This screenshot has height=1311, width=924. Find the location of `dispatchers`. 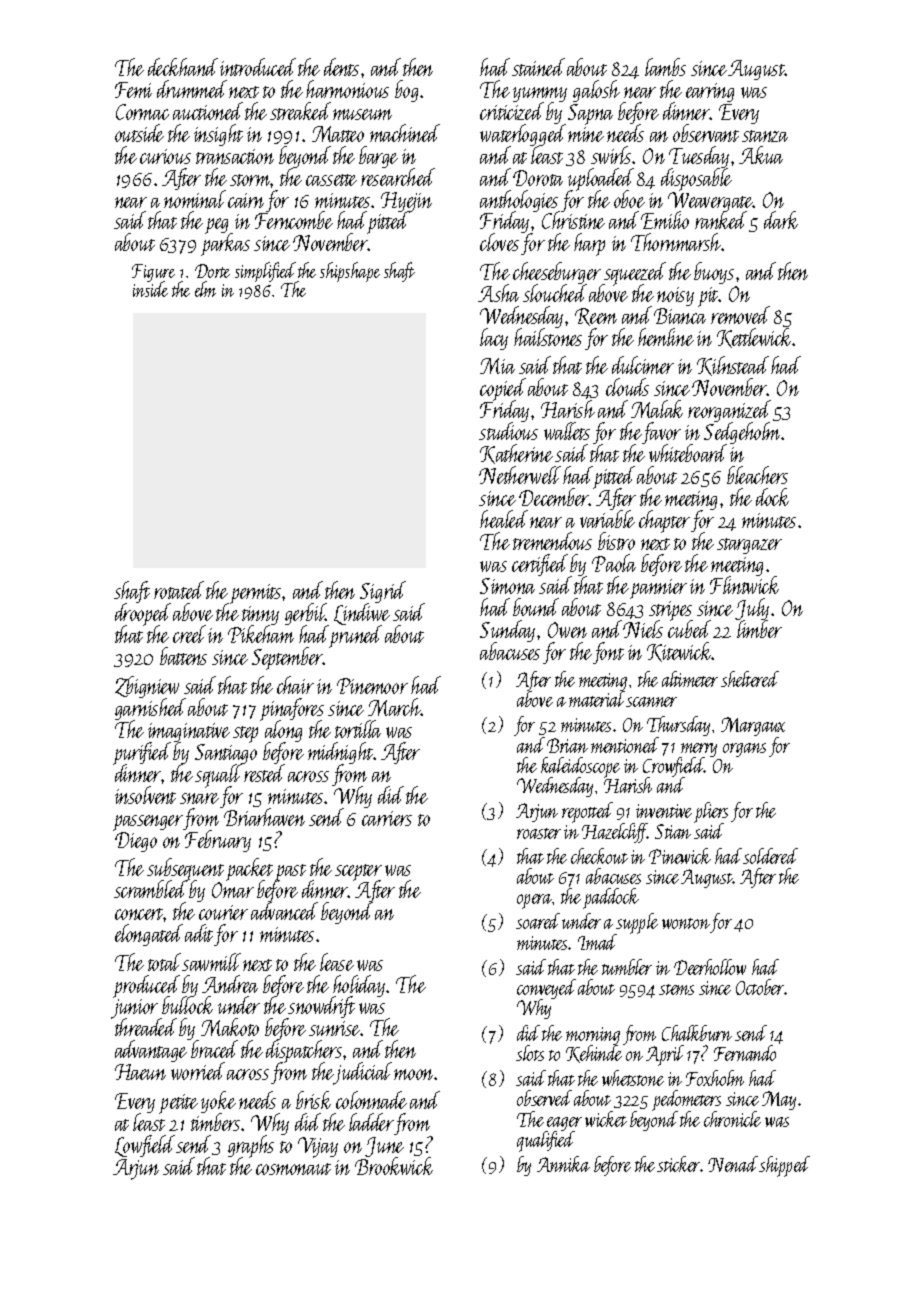

dispatchers is located at coordinates (304, 1052).
